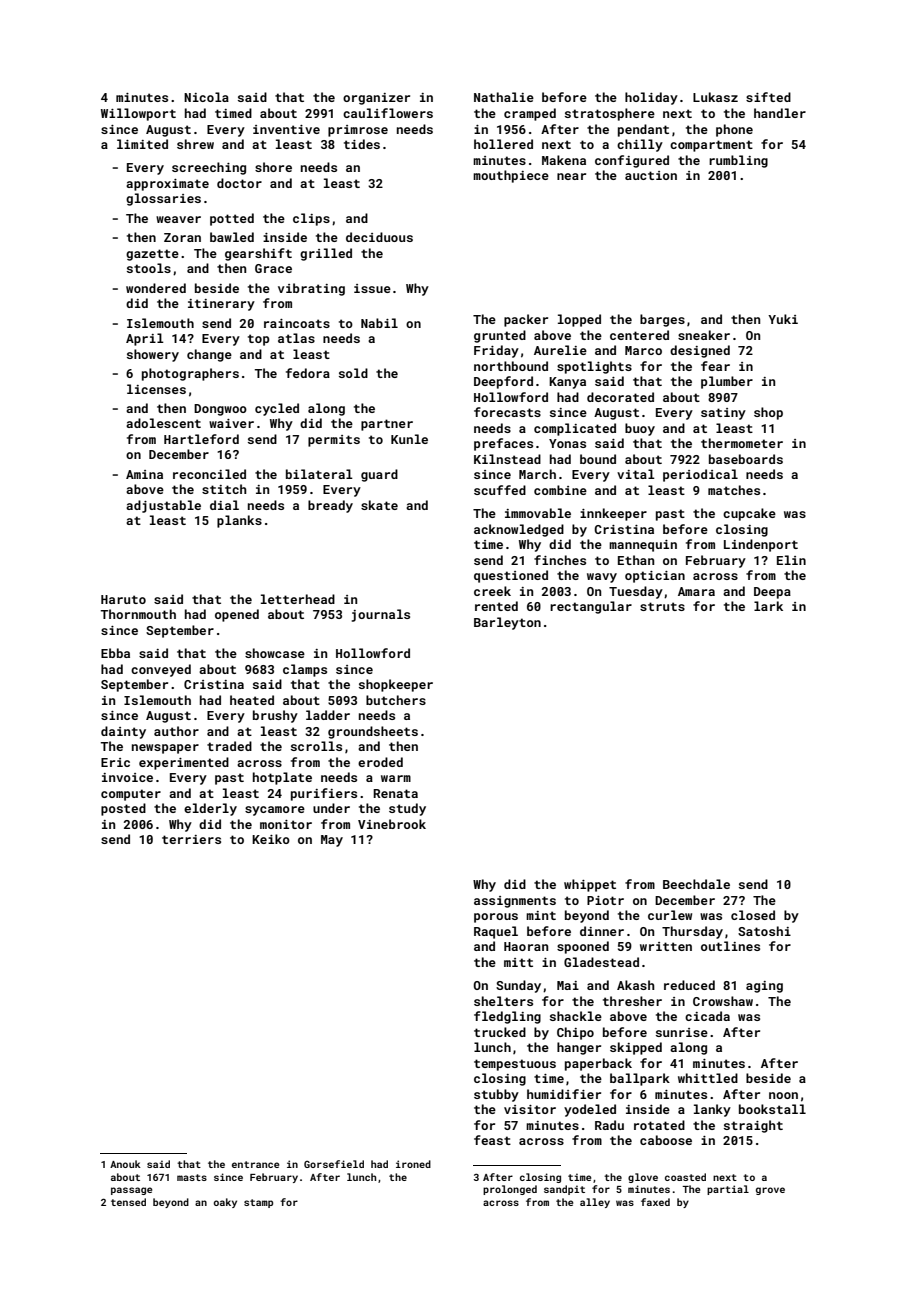  Describe the element at coordinates (138, 114) in the screenshot. I see `Willowport` at that location.
